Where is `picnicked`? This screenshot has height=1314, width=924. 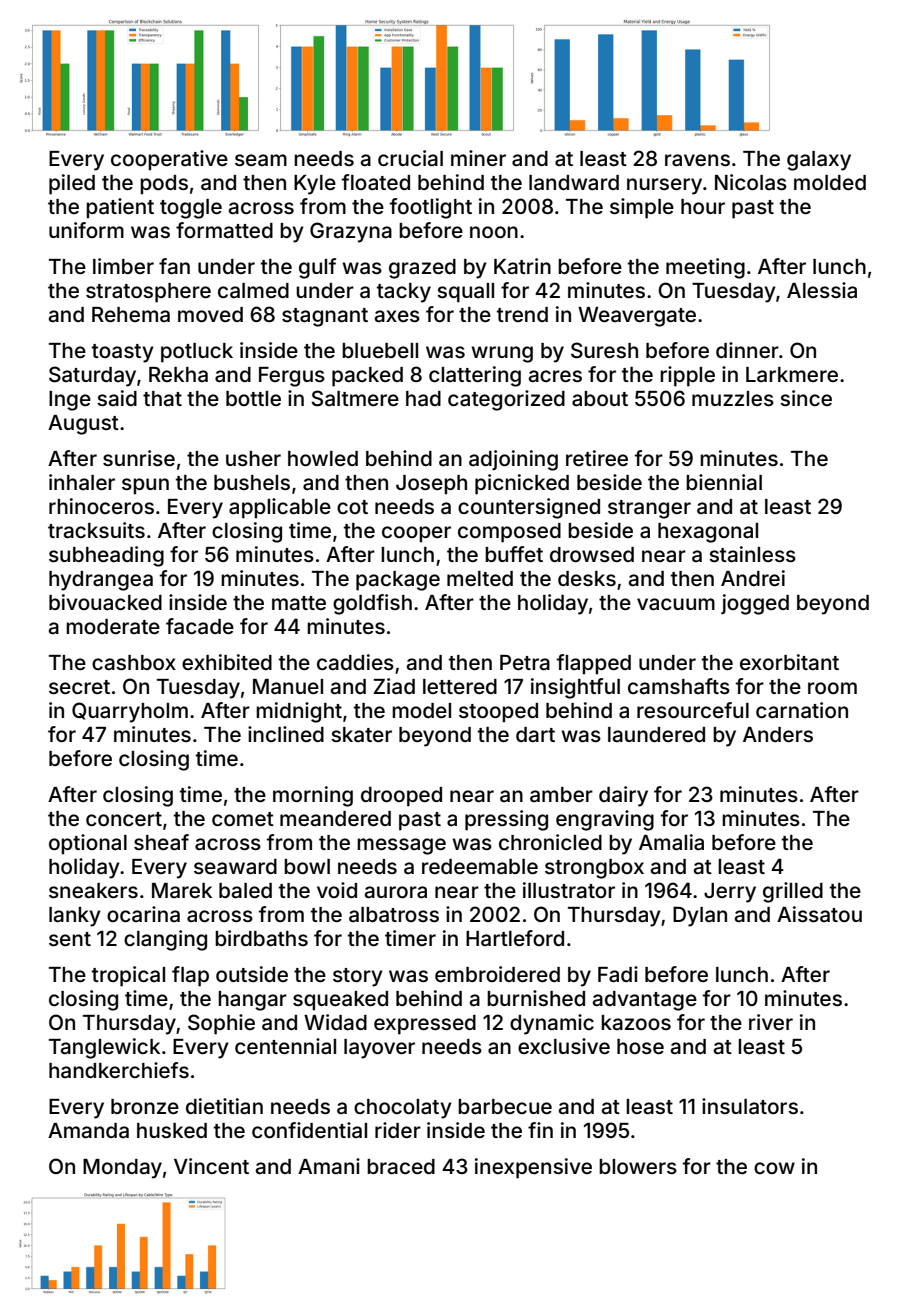
picnicked is located at coordinates (522, 484).
